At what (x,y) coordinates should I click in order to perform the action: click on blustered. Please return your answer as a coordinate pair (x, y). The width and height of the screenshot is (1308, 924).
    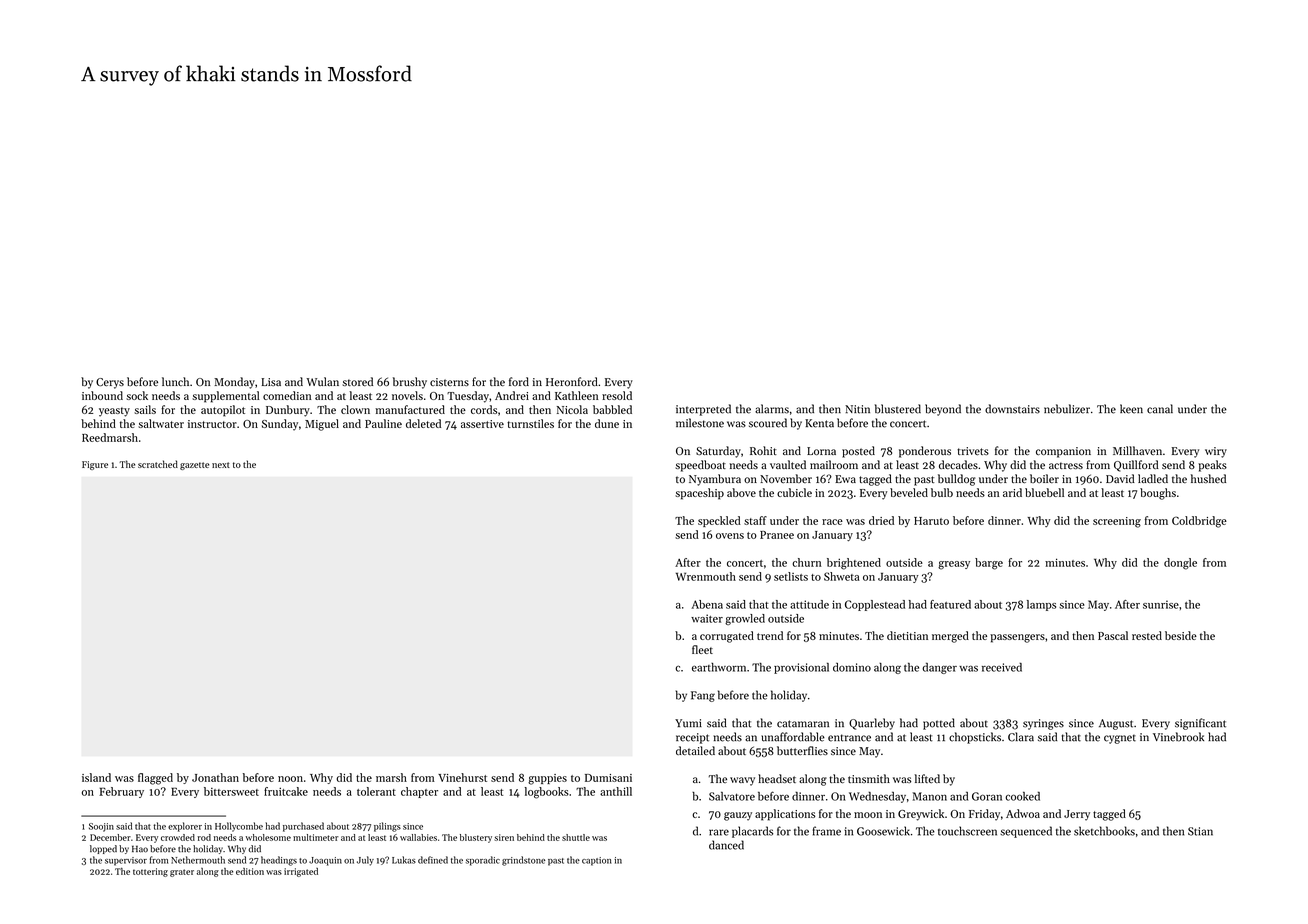
    Looking at the image, I should click on (898, 409).
